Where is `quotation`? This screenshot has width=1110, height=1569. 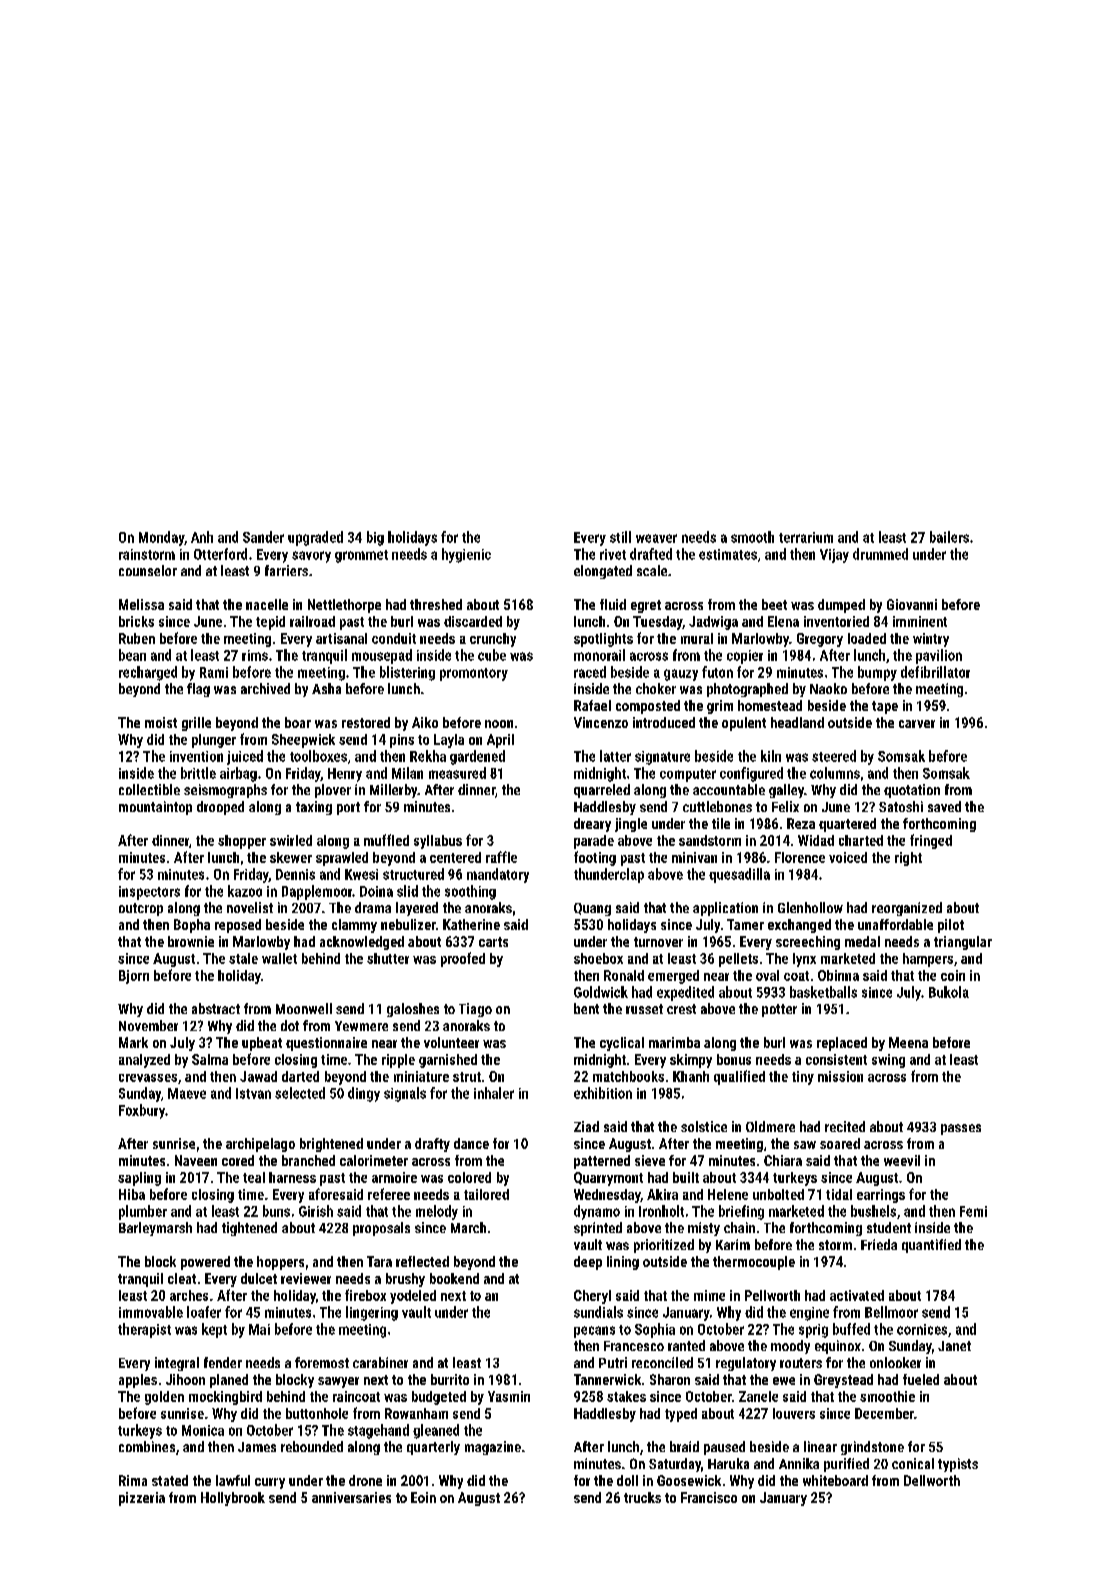
quotation is located at coordinates (912, 791).
